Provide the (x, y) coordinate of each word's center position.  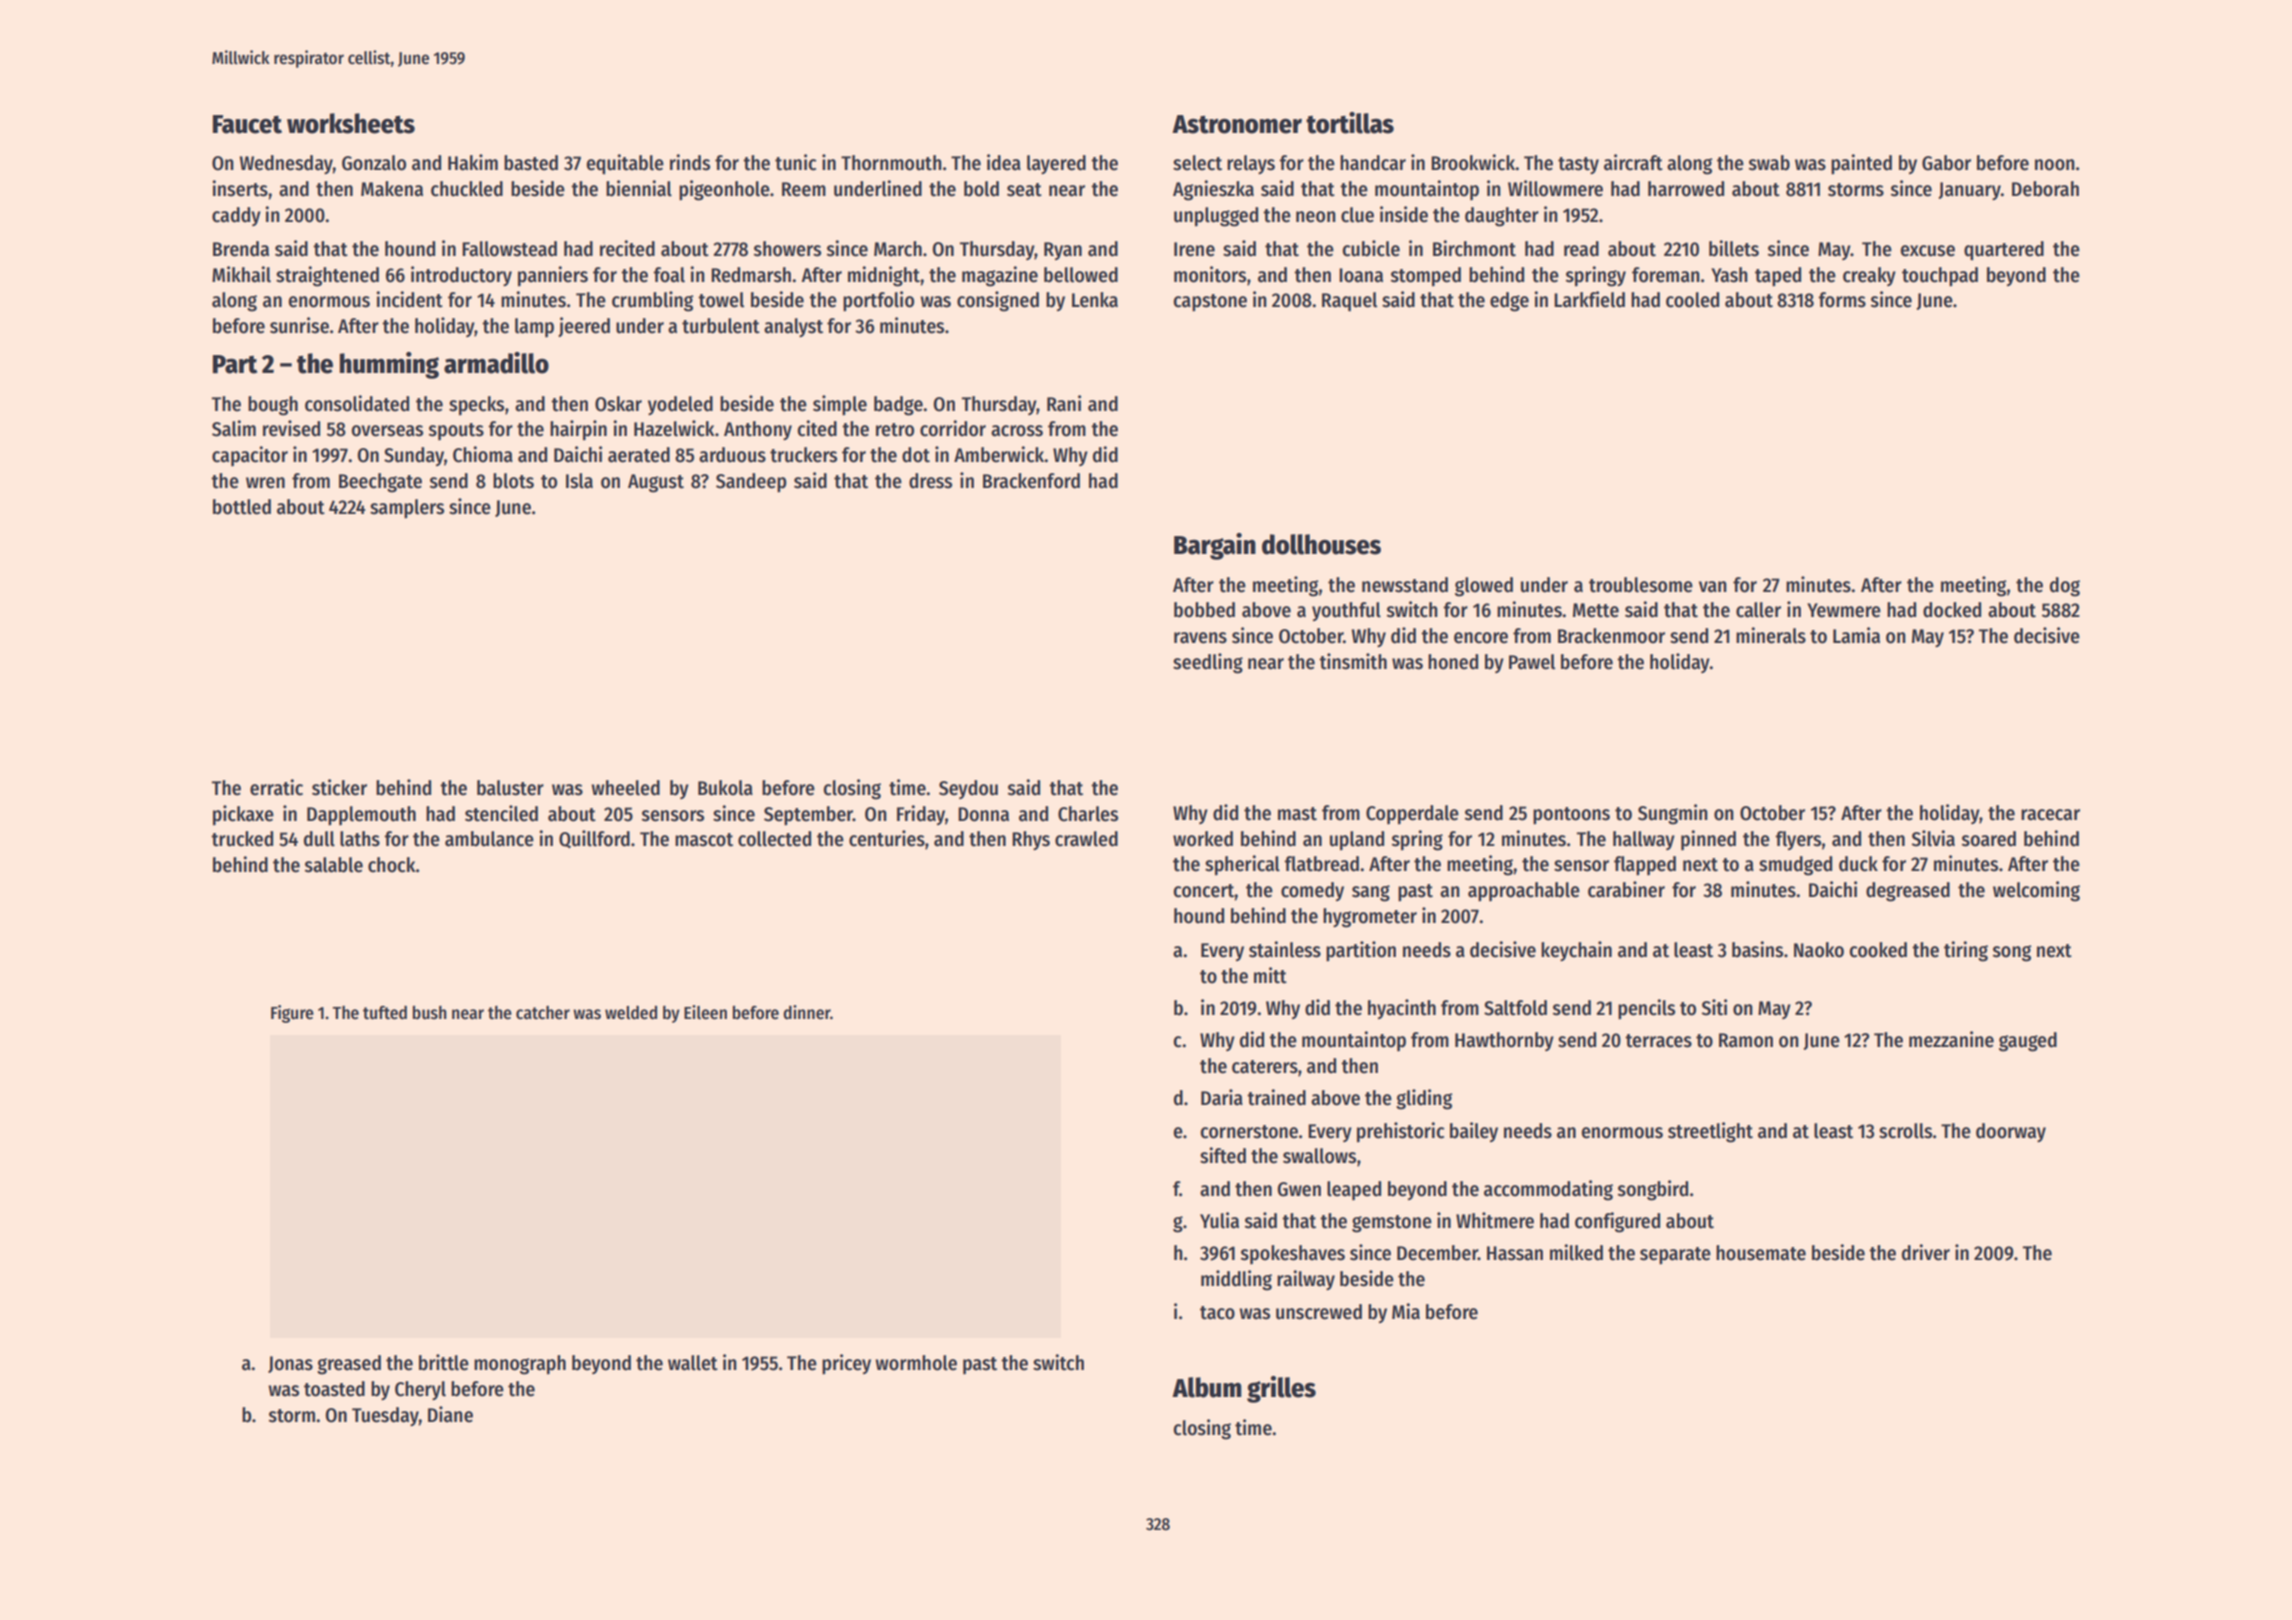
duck (1858, 864)
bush (430, 1013)
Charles (1088, 814)
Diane (450, 1414)
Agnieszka (1213, 190)
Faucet (247, 124)
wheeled (625, 788)
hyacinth (1402, 1009)
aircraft (1633, 162)
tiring (1966, 951)
